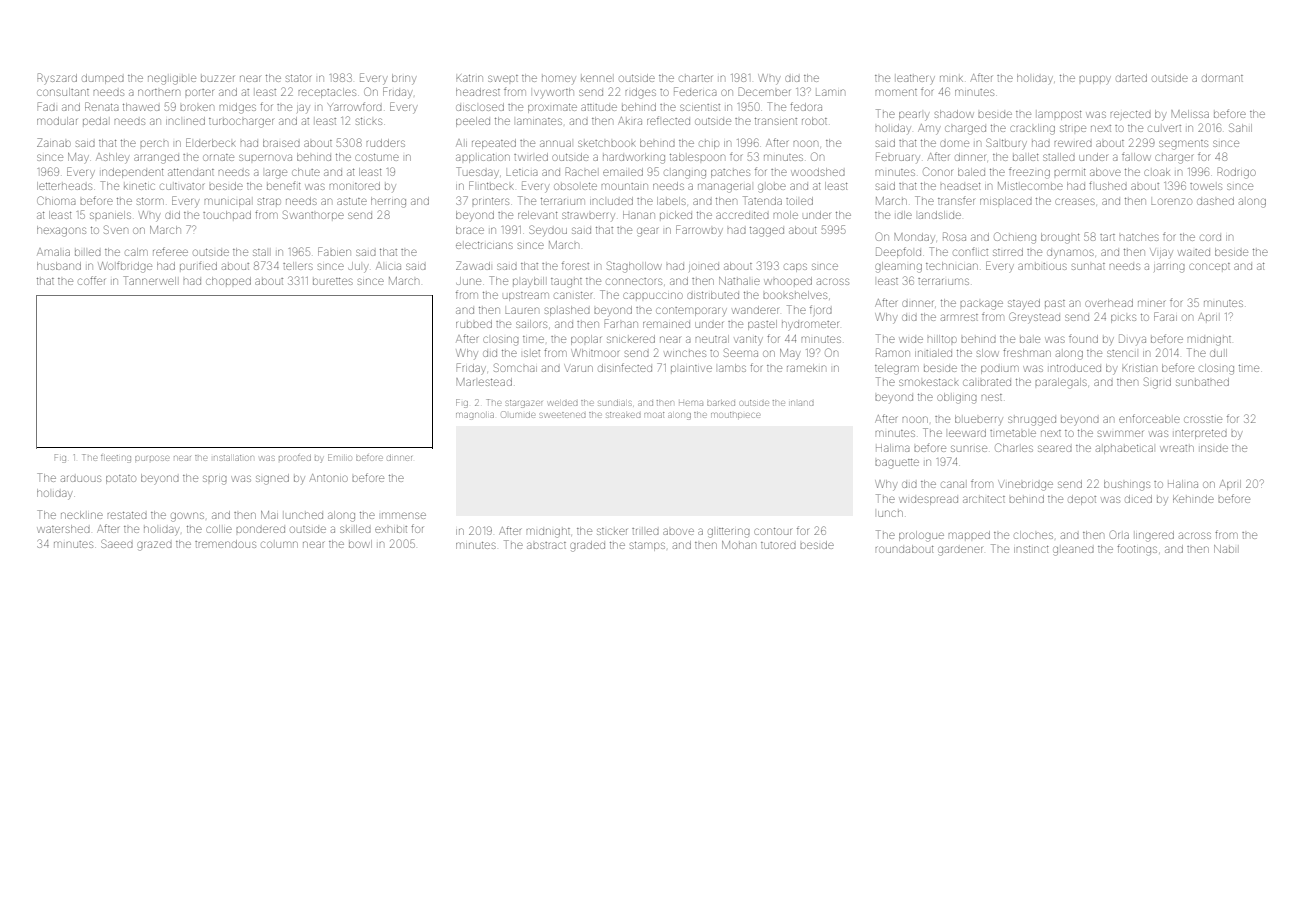 The height and width of the image is (924, 1308). Describe the element at coordinates (57, 77) in the image. I see `Ryszard` at that location.
